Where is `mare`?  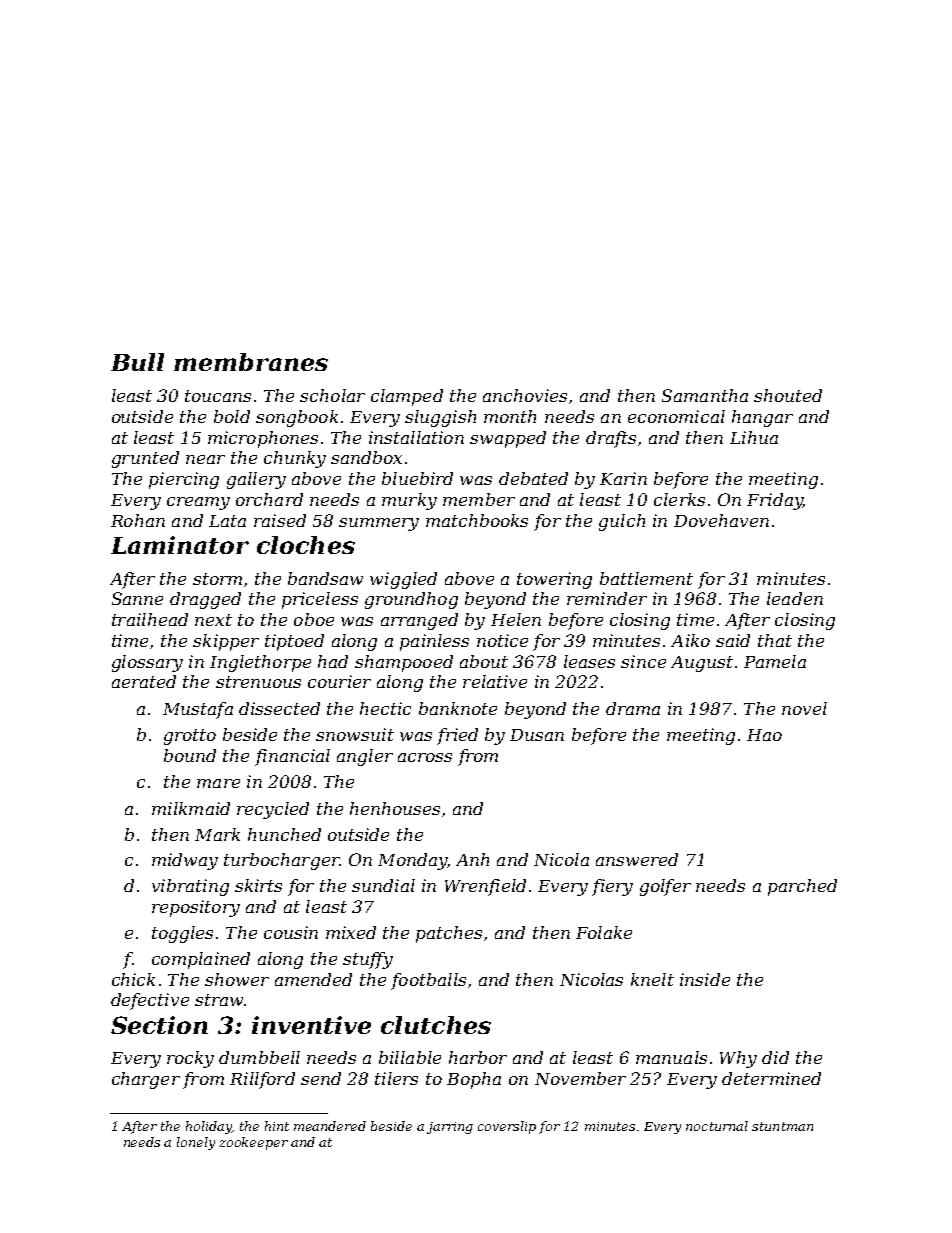 mare is located at coordinates (218, 783).
